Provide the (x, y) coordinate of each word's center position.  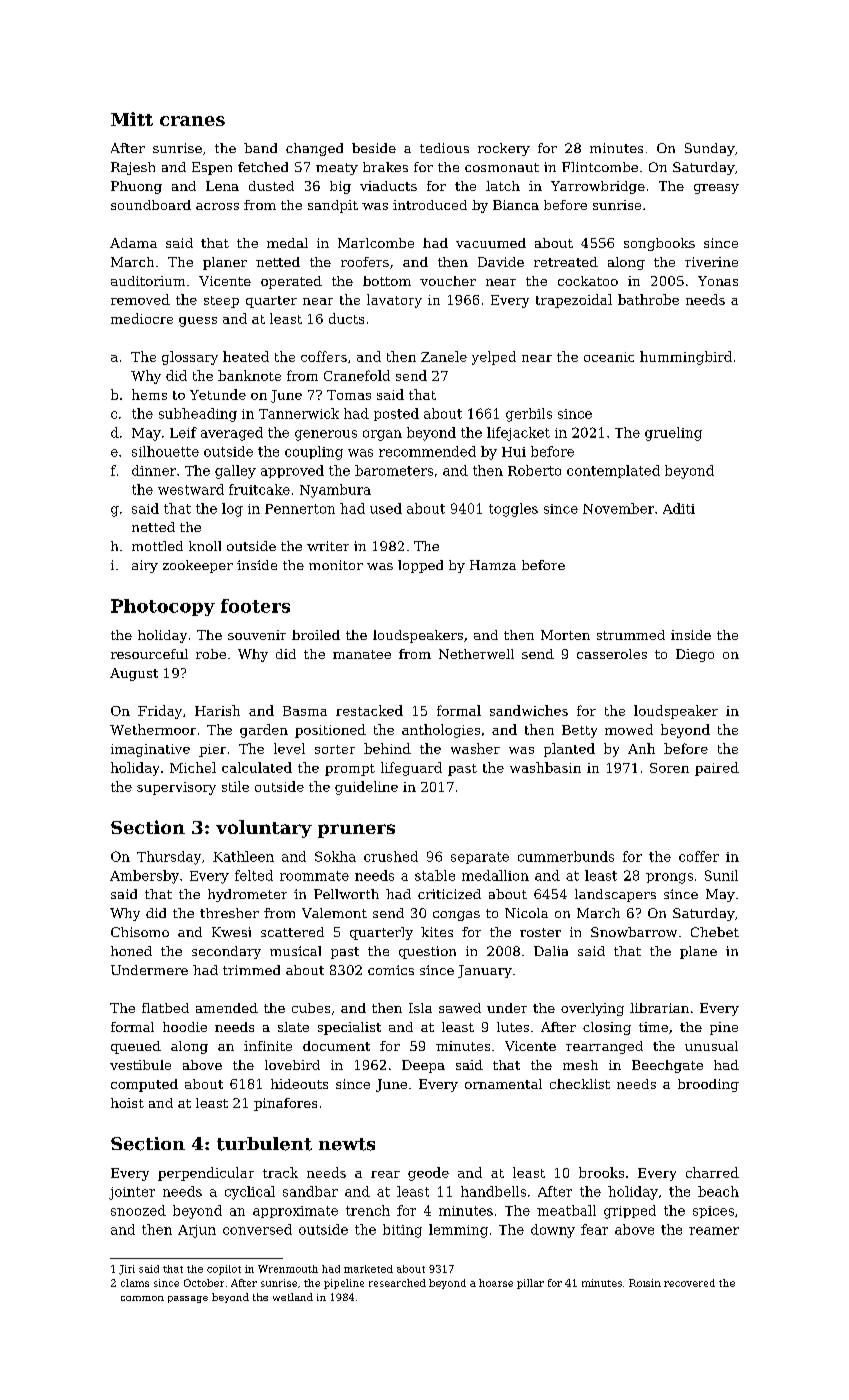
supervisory (176, 788)
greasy (716, 189)
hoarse (496, 1283)
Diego (695, 655)
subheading (198, 415)
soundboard (151, 205)
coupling (314, 453)
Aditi (679, 508)
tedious (444, 148)
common (142, 1298)
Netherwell (476, 654)
